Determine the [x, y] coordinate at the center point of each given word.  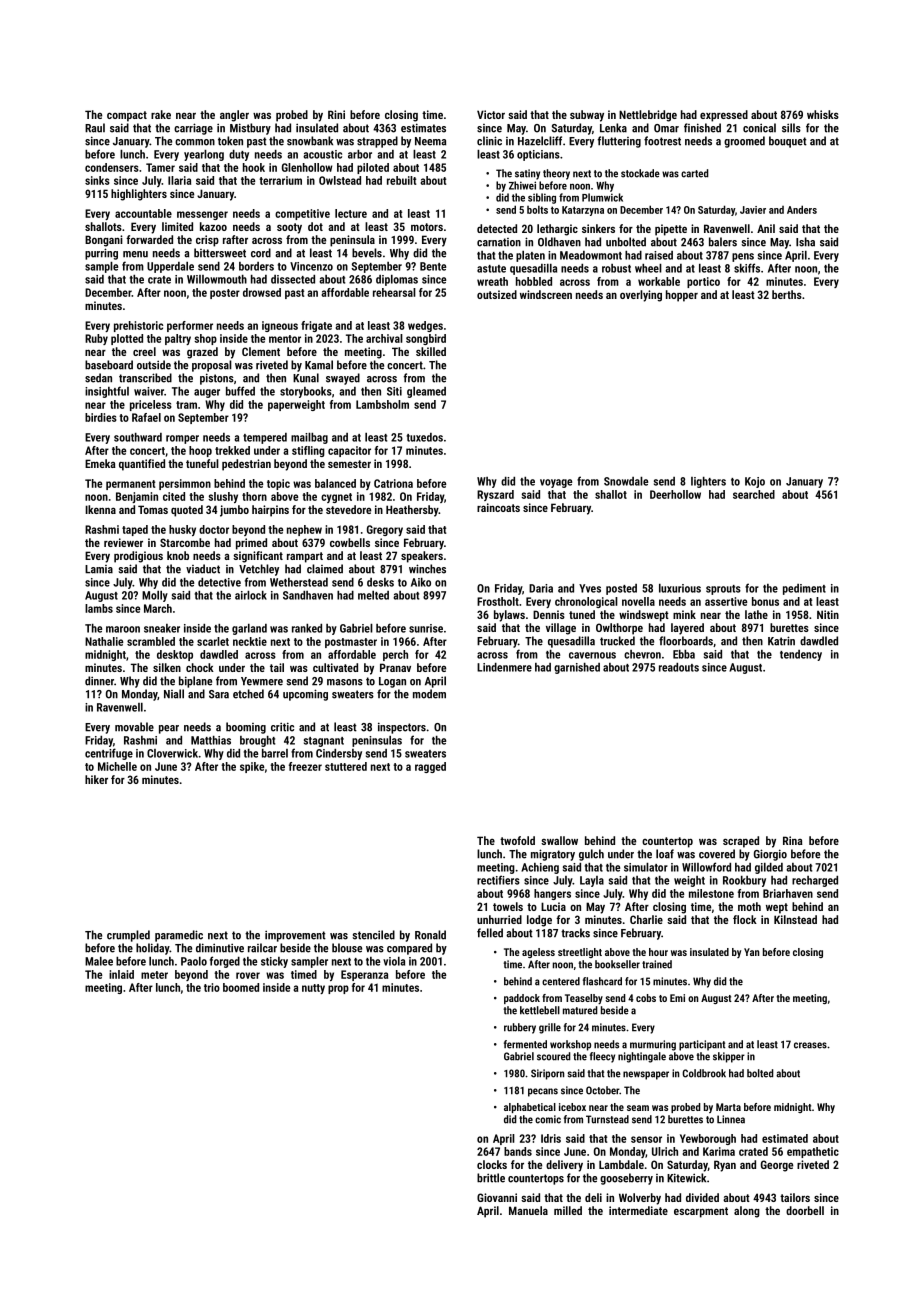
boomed [241, 987]
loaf [665, 854]
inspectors [402, 728]
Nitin [828, 614]
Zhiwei [522, 185]
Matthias [211, 740]
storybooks [306, 392]
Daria [541, 588]
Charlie [646, 919]
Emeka [100, 463]
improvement [295, 936]
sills [791, 128]
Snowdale [626, 481]
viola [394, 961]
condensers [112, 167]
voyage [556, 483]
